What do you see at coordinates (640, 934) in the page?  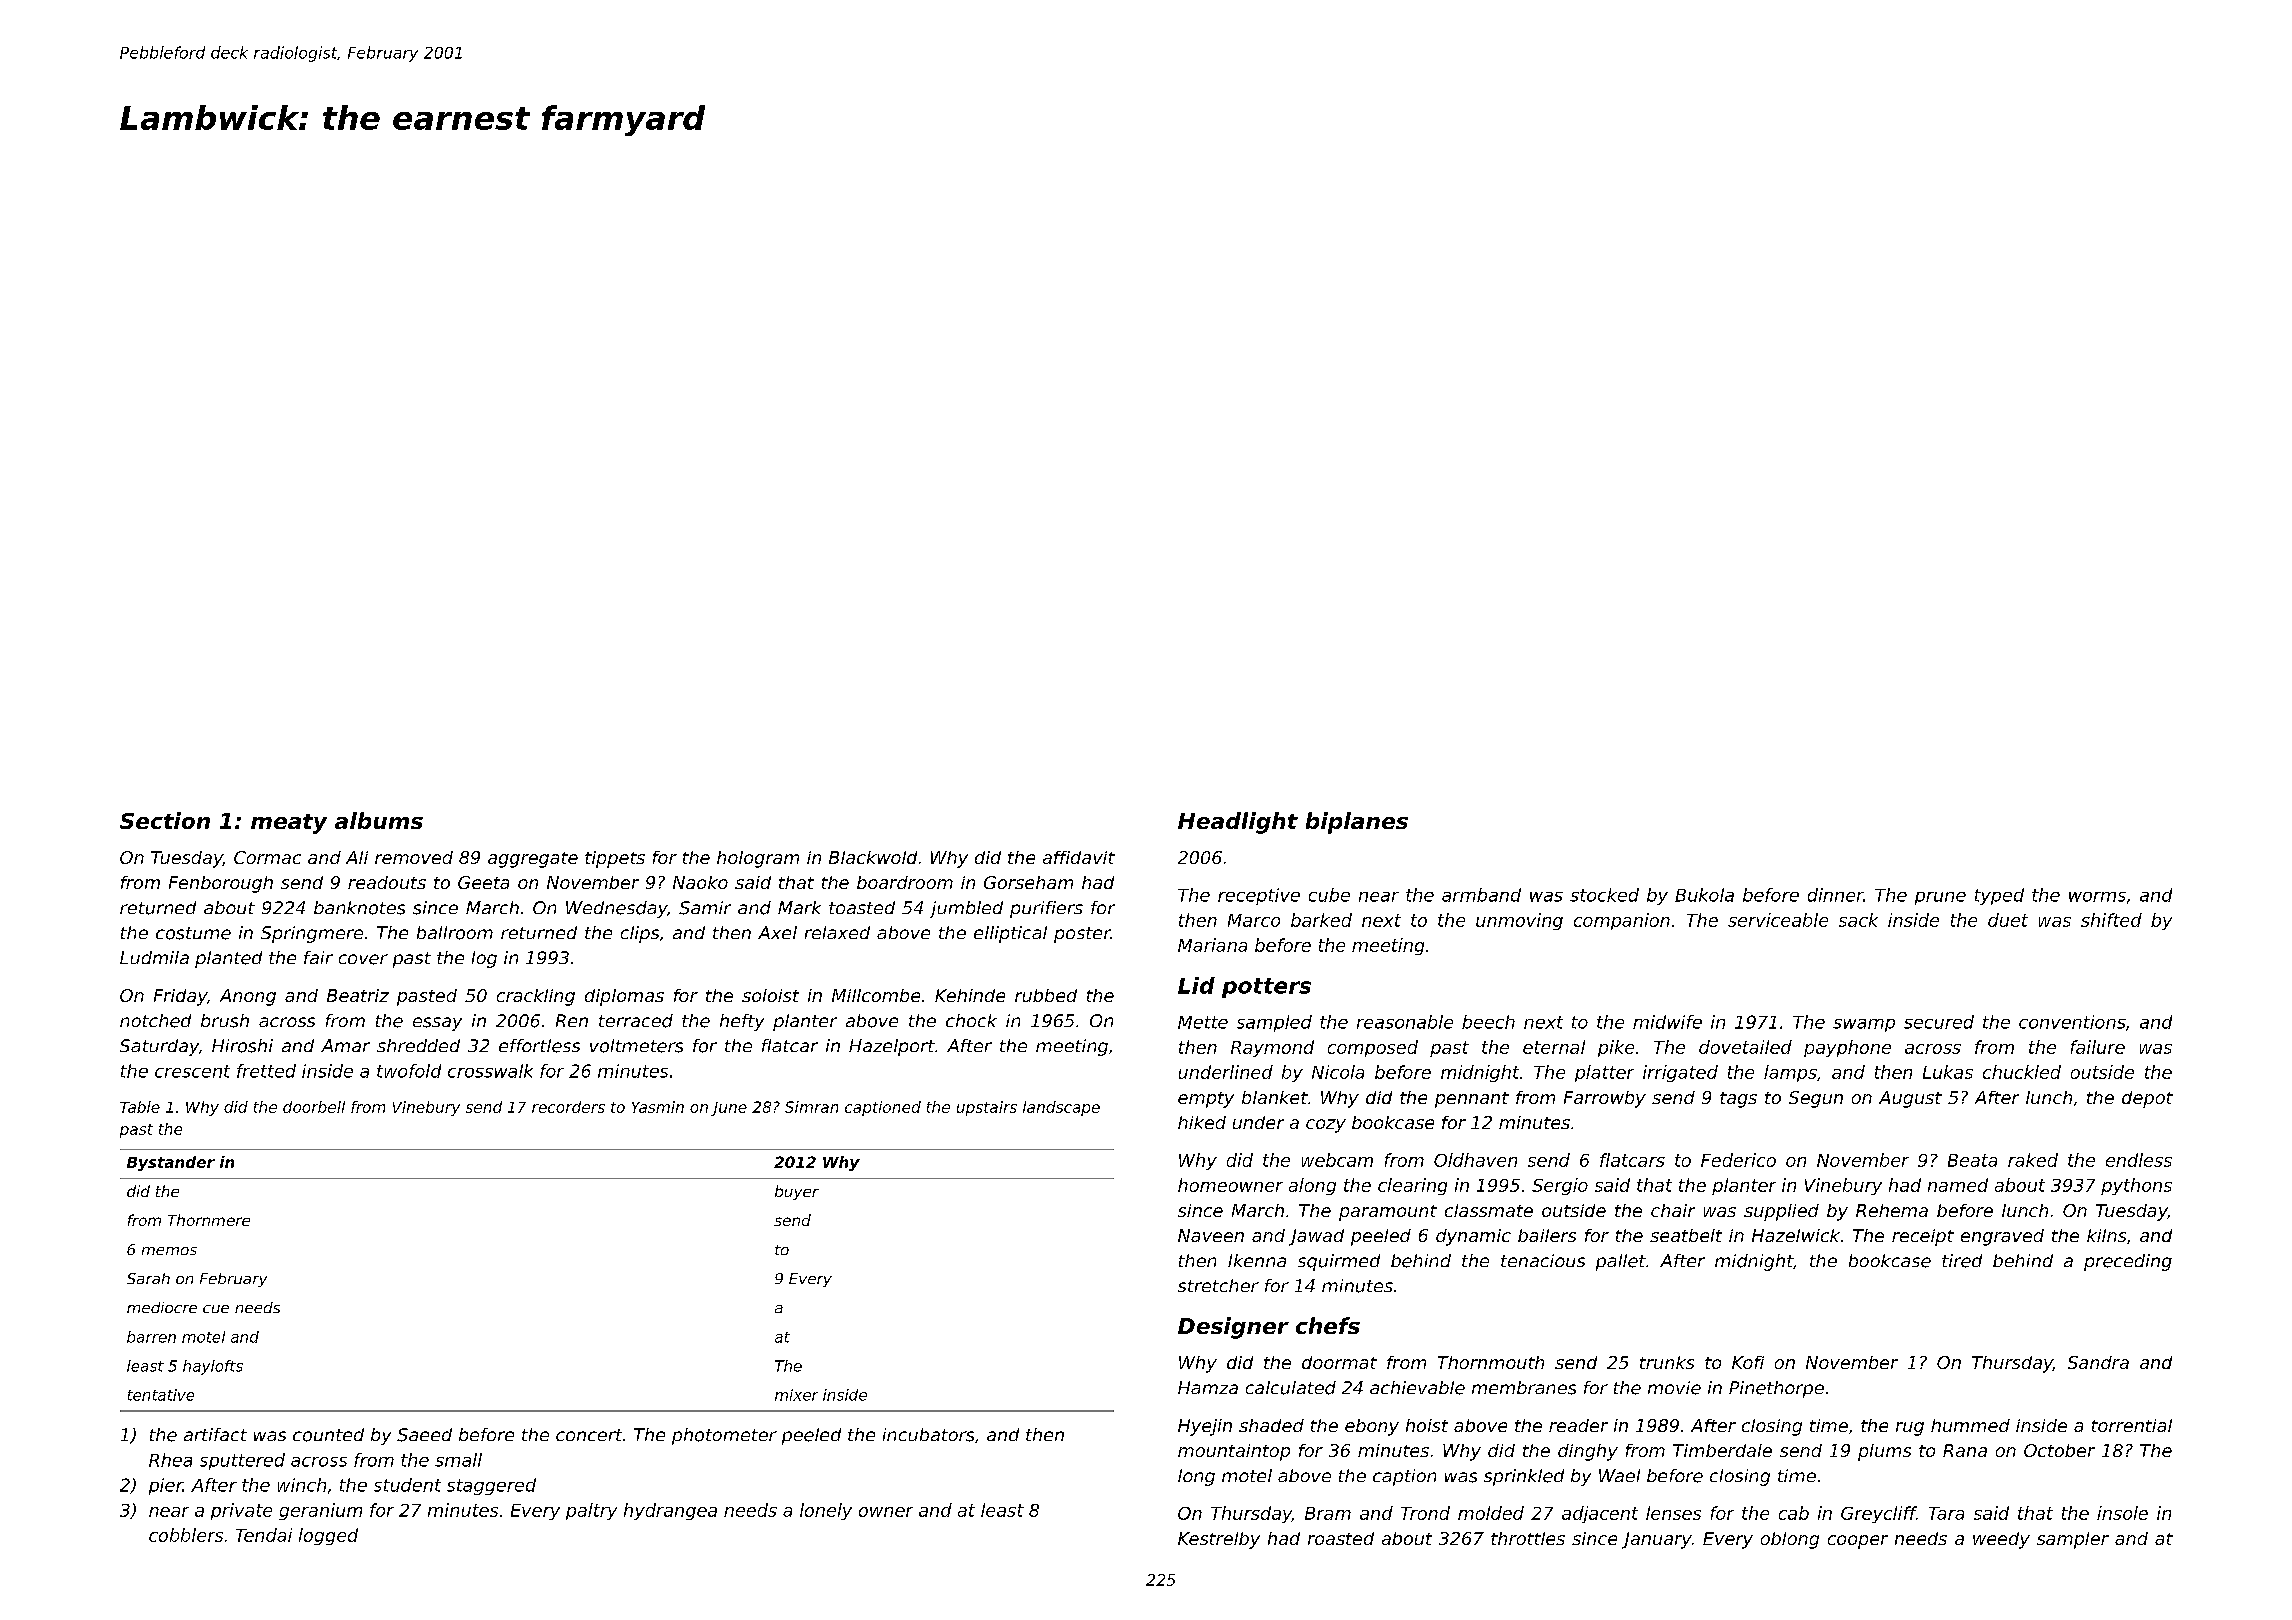 I see `clips` at bounding box center [640, 934].
